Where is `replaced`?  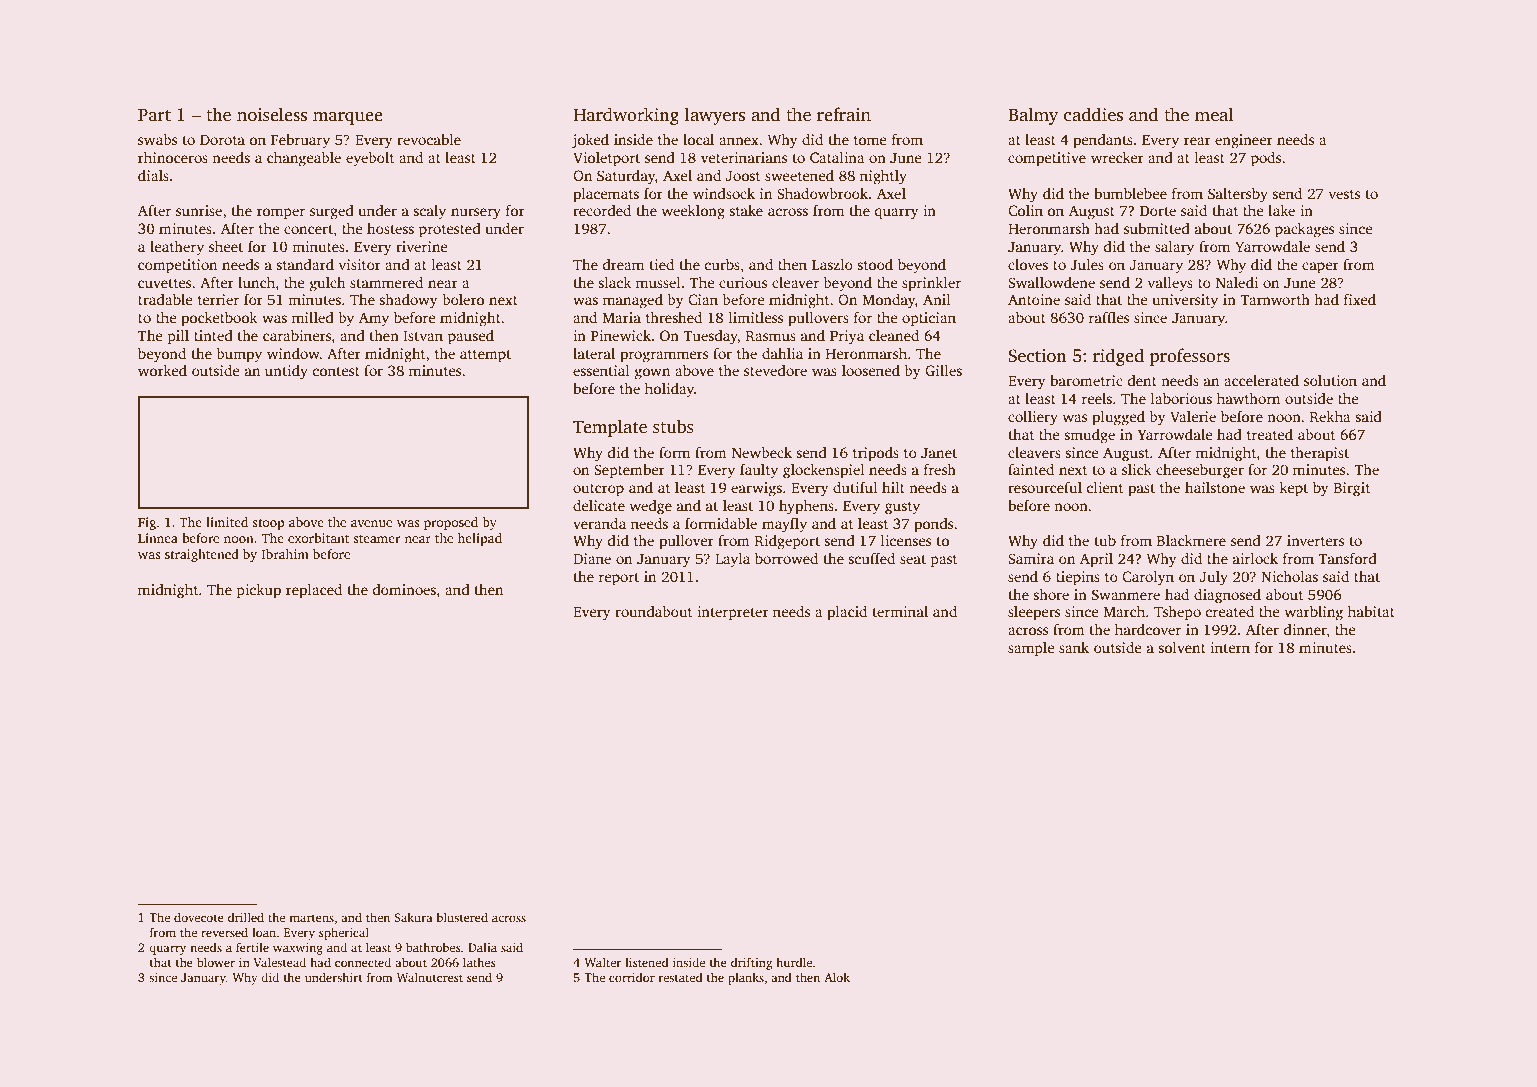 replaced is located at coordinates (314, 591).
